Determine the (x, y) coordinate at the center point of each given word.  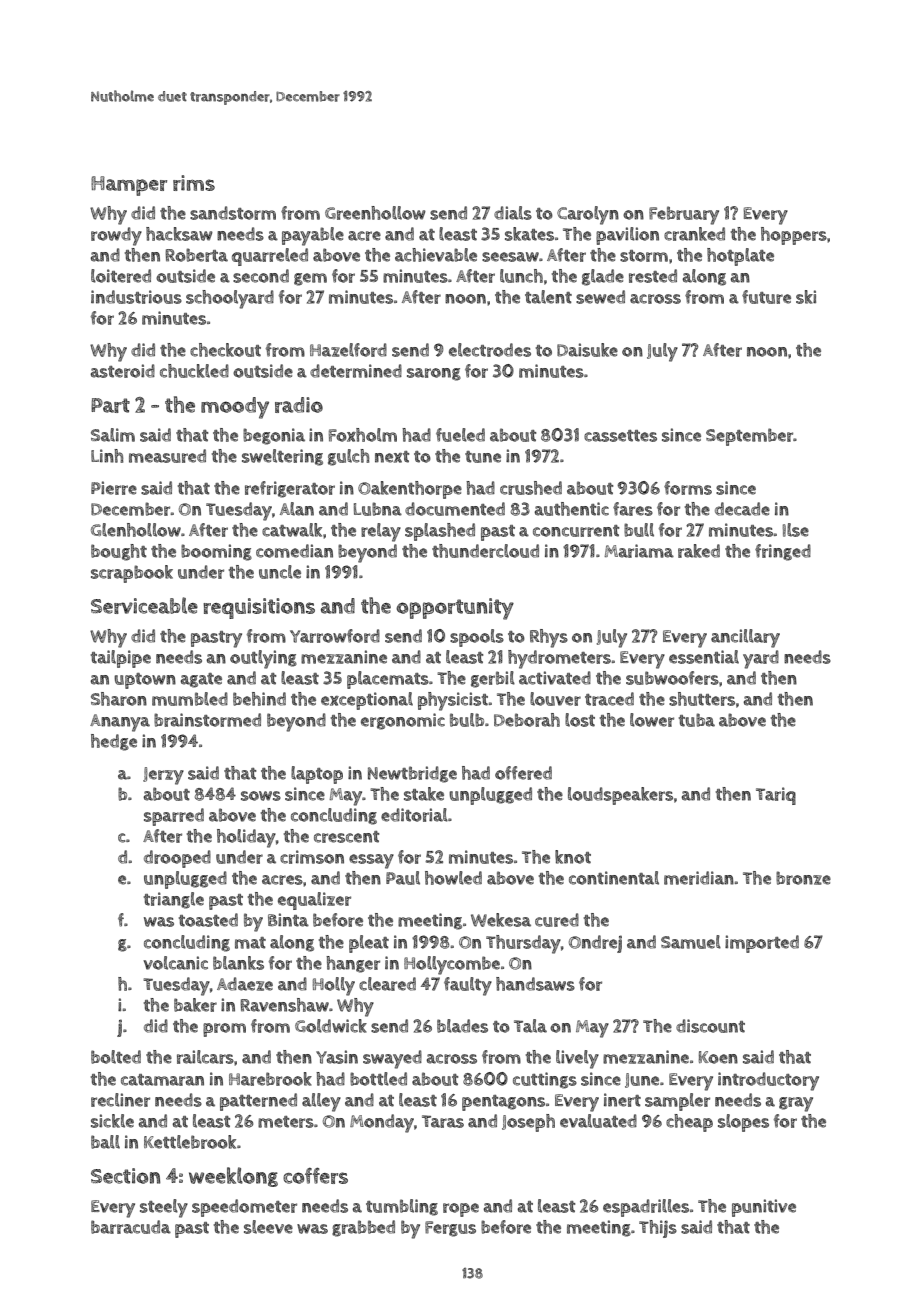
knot (573, 857)
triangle (174, 900)
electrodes (490, 350)
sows (261, 796)
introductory (768, 1081)
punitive (764, 1208)
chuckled (194, 371)
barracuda (131, 1227)
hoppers (794, 236)
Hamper (129, 186)
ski (806, 297)
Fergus (450, 1229)
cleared (387, 984)
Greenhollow (375, 213)
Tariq (776, 796)
